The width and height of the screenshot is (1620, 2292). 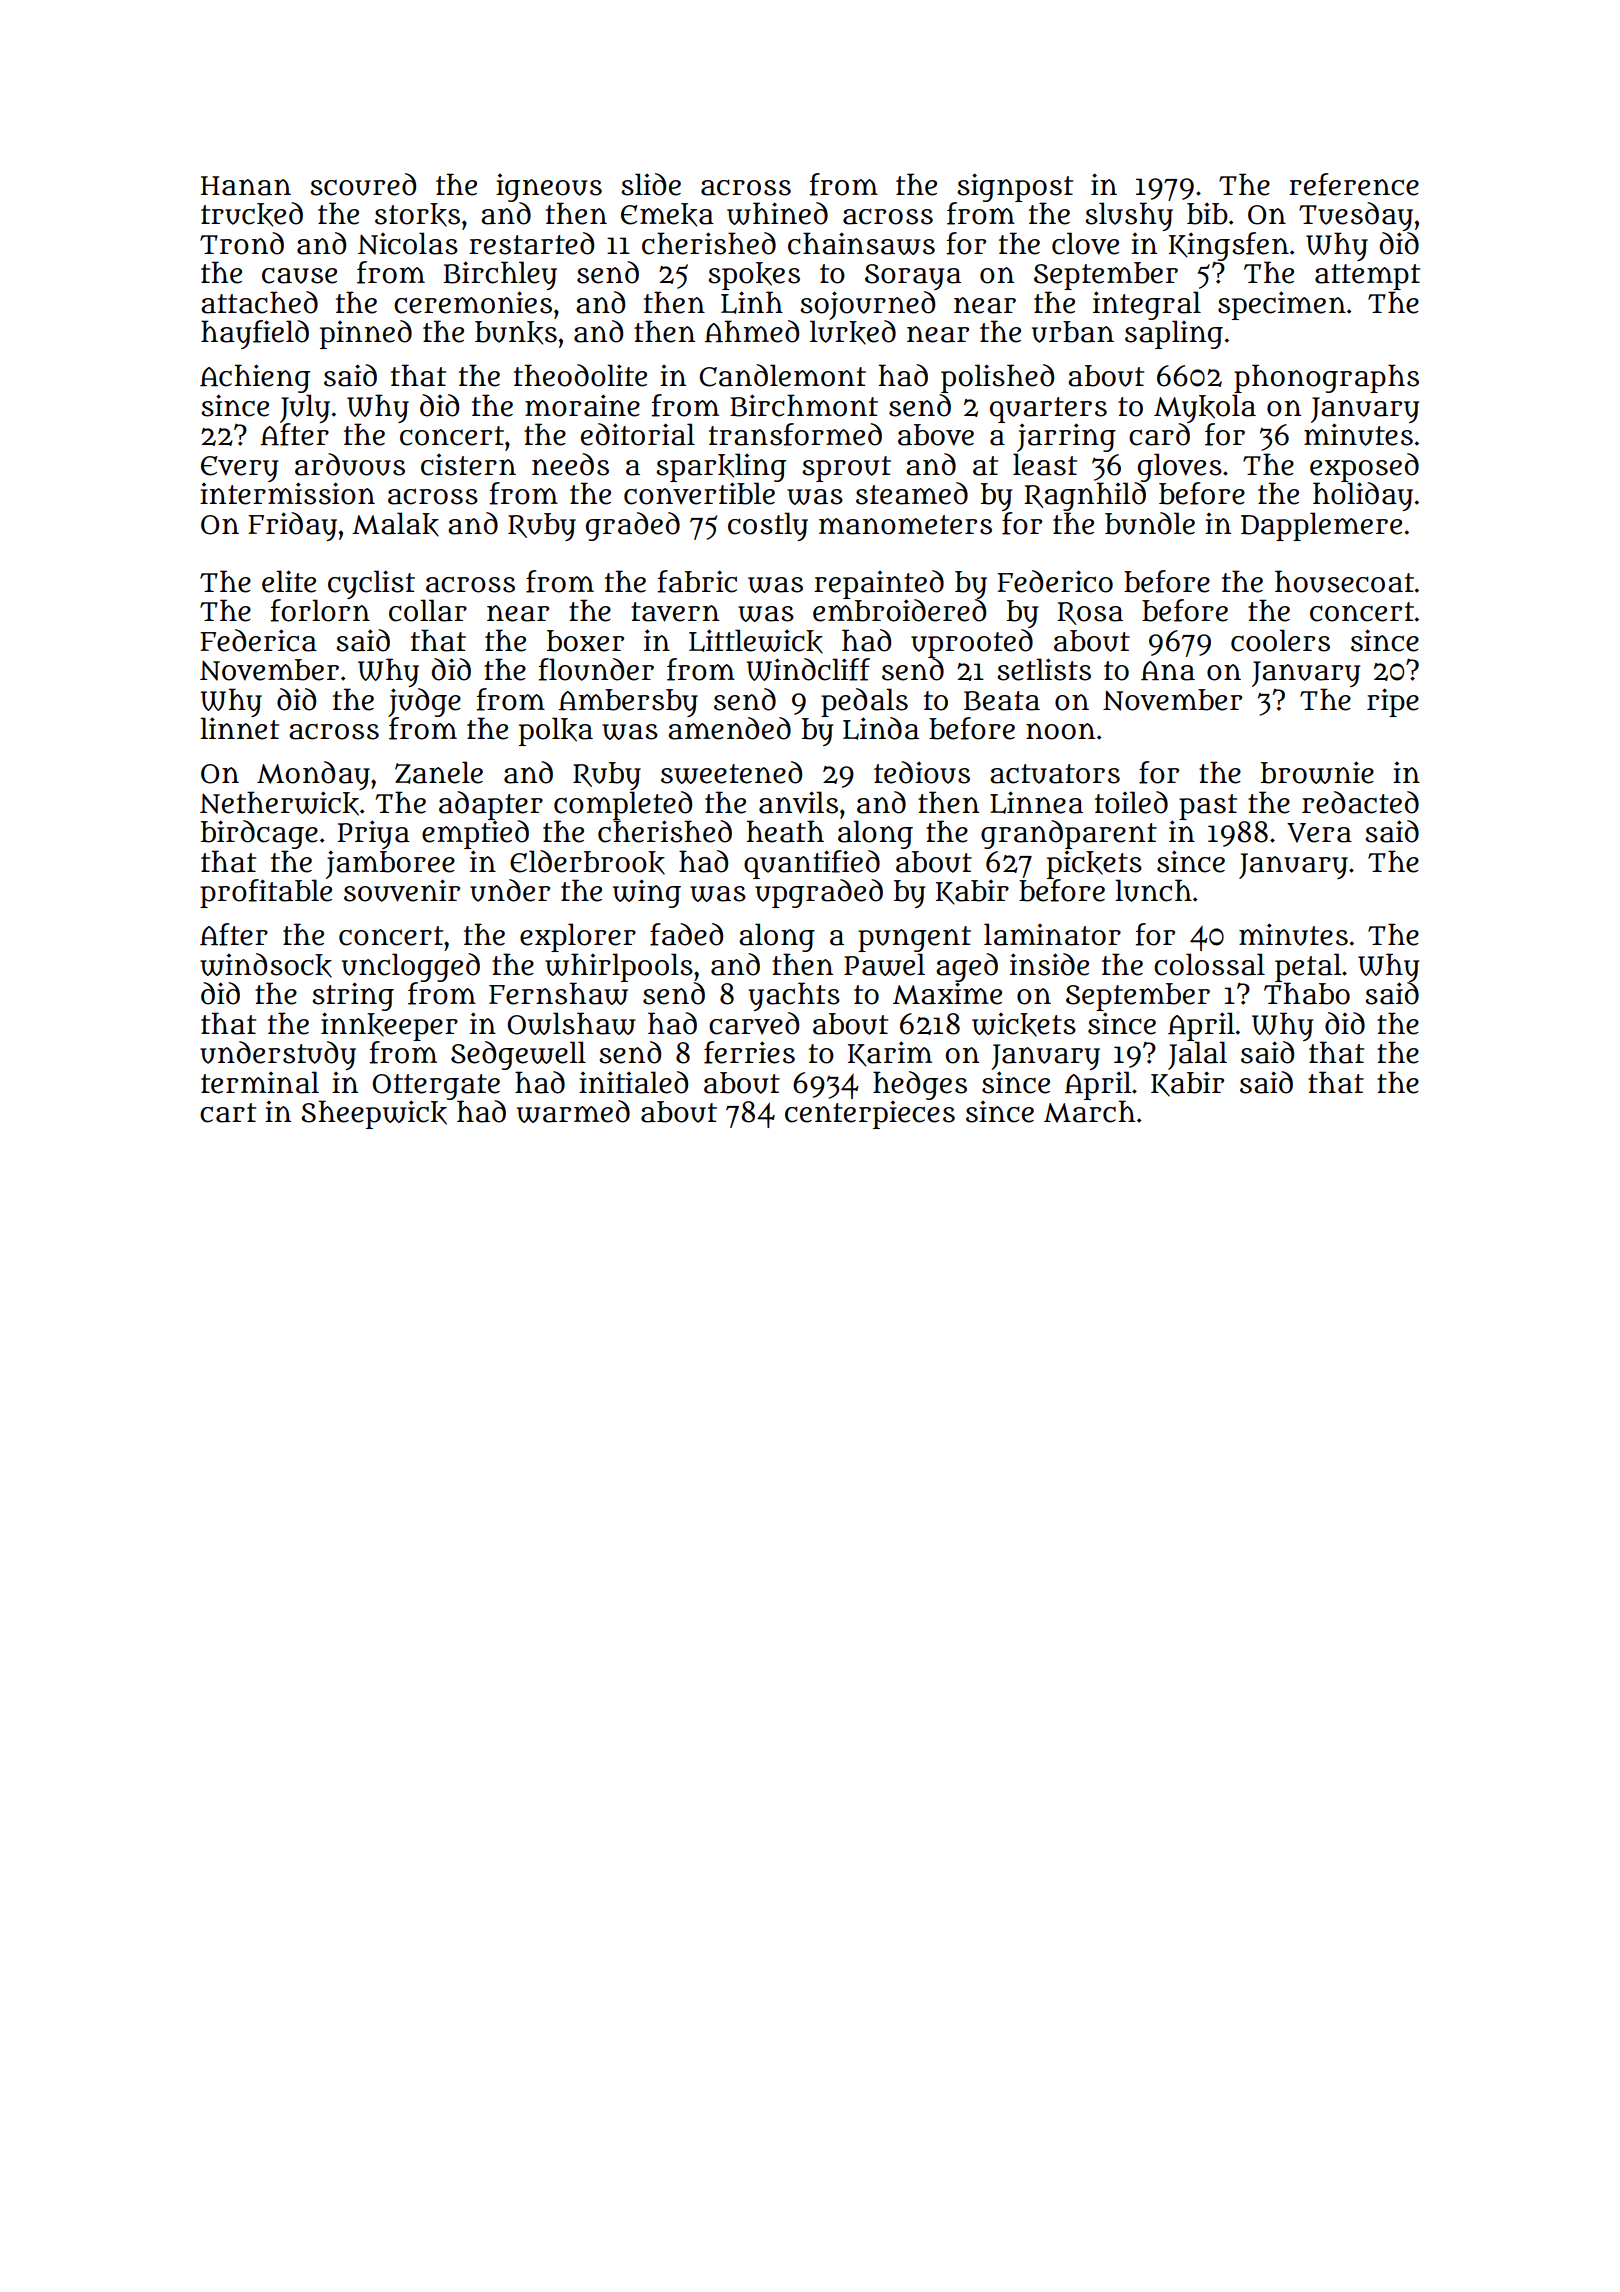 What do you see at coordinates (353, 996) in the screenshot?
I see `string` at bounding box center [353, 996].
